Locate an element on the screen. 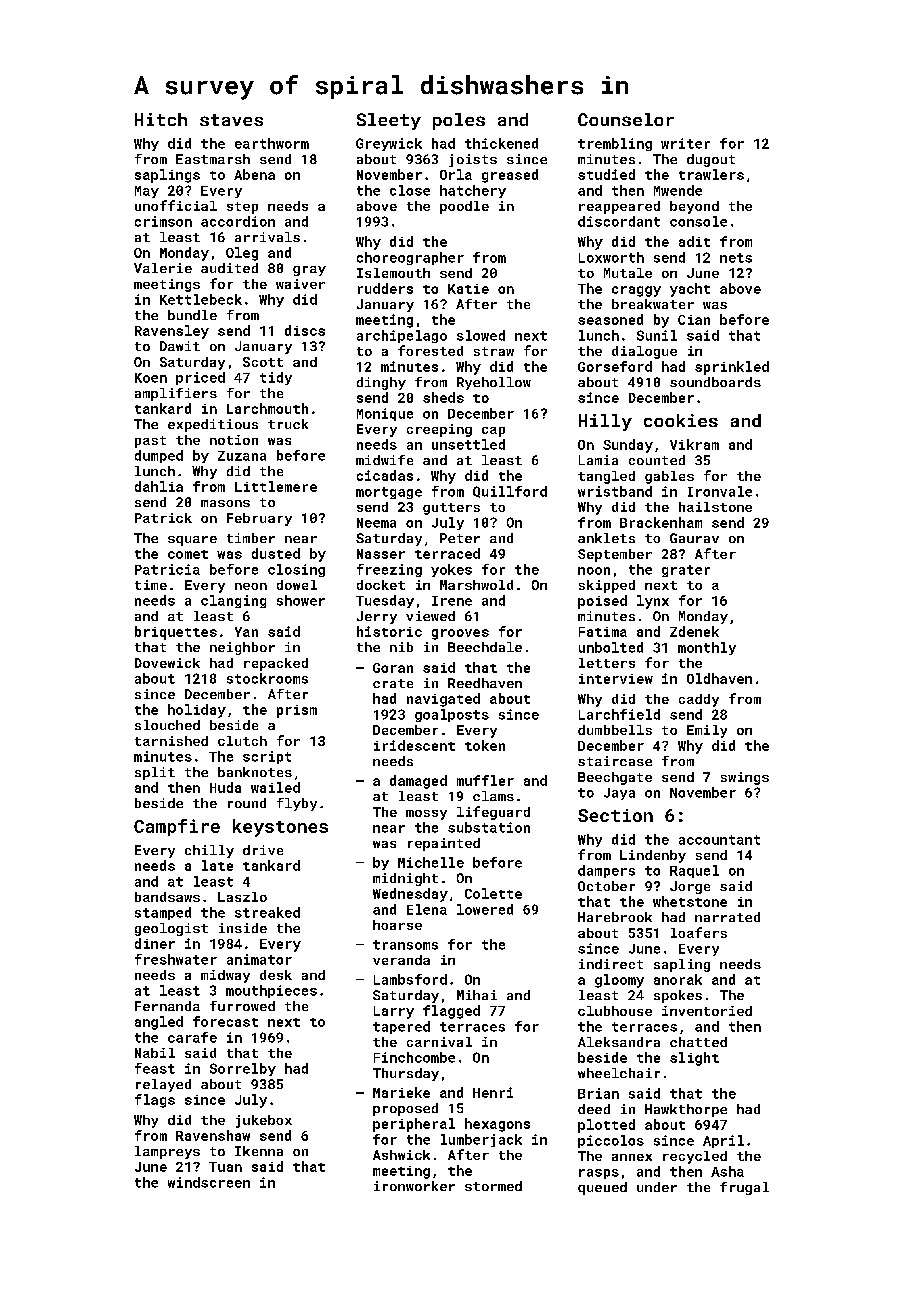  substation is located at coordinates (489, 827).
